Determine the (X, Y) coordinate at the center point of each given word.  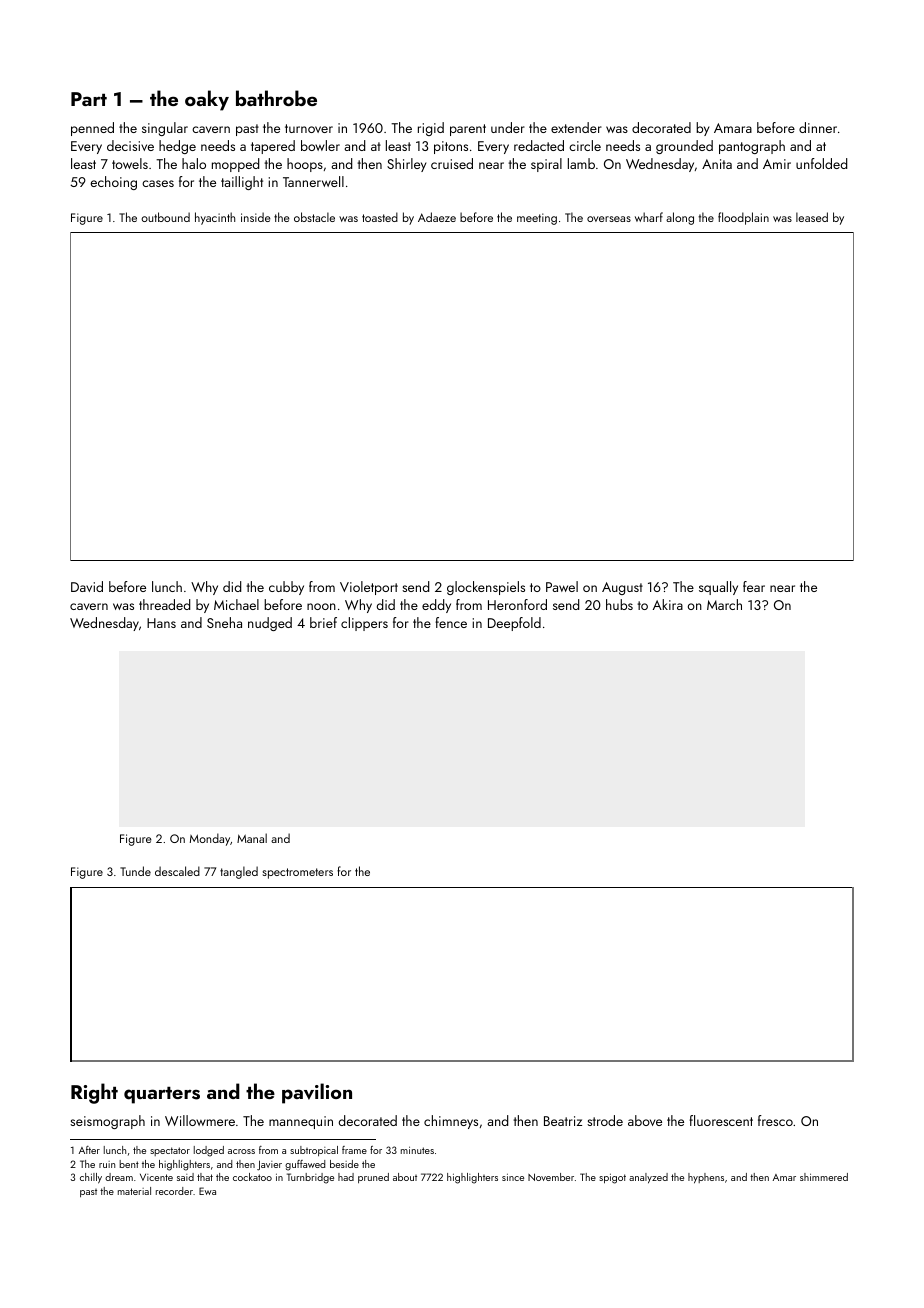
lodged (209, 1151)
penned (92, 129)
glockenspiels (486, 588)
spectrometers (297, 873)
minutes (417, 1150)
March (724, 604)
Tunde (135, 871)
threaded (164, 604)
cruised (452, 163)
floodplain (743, 218)
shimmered (824, 1177)
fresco (775, 1120)
